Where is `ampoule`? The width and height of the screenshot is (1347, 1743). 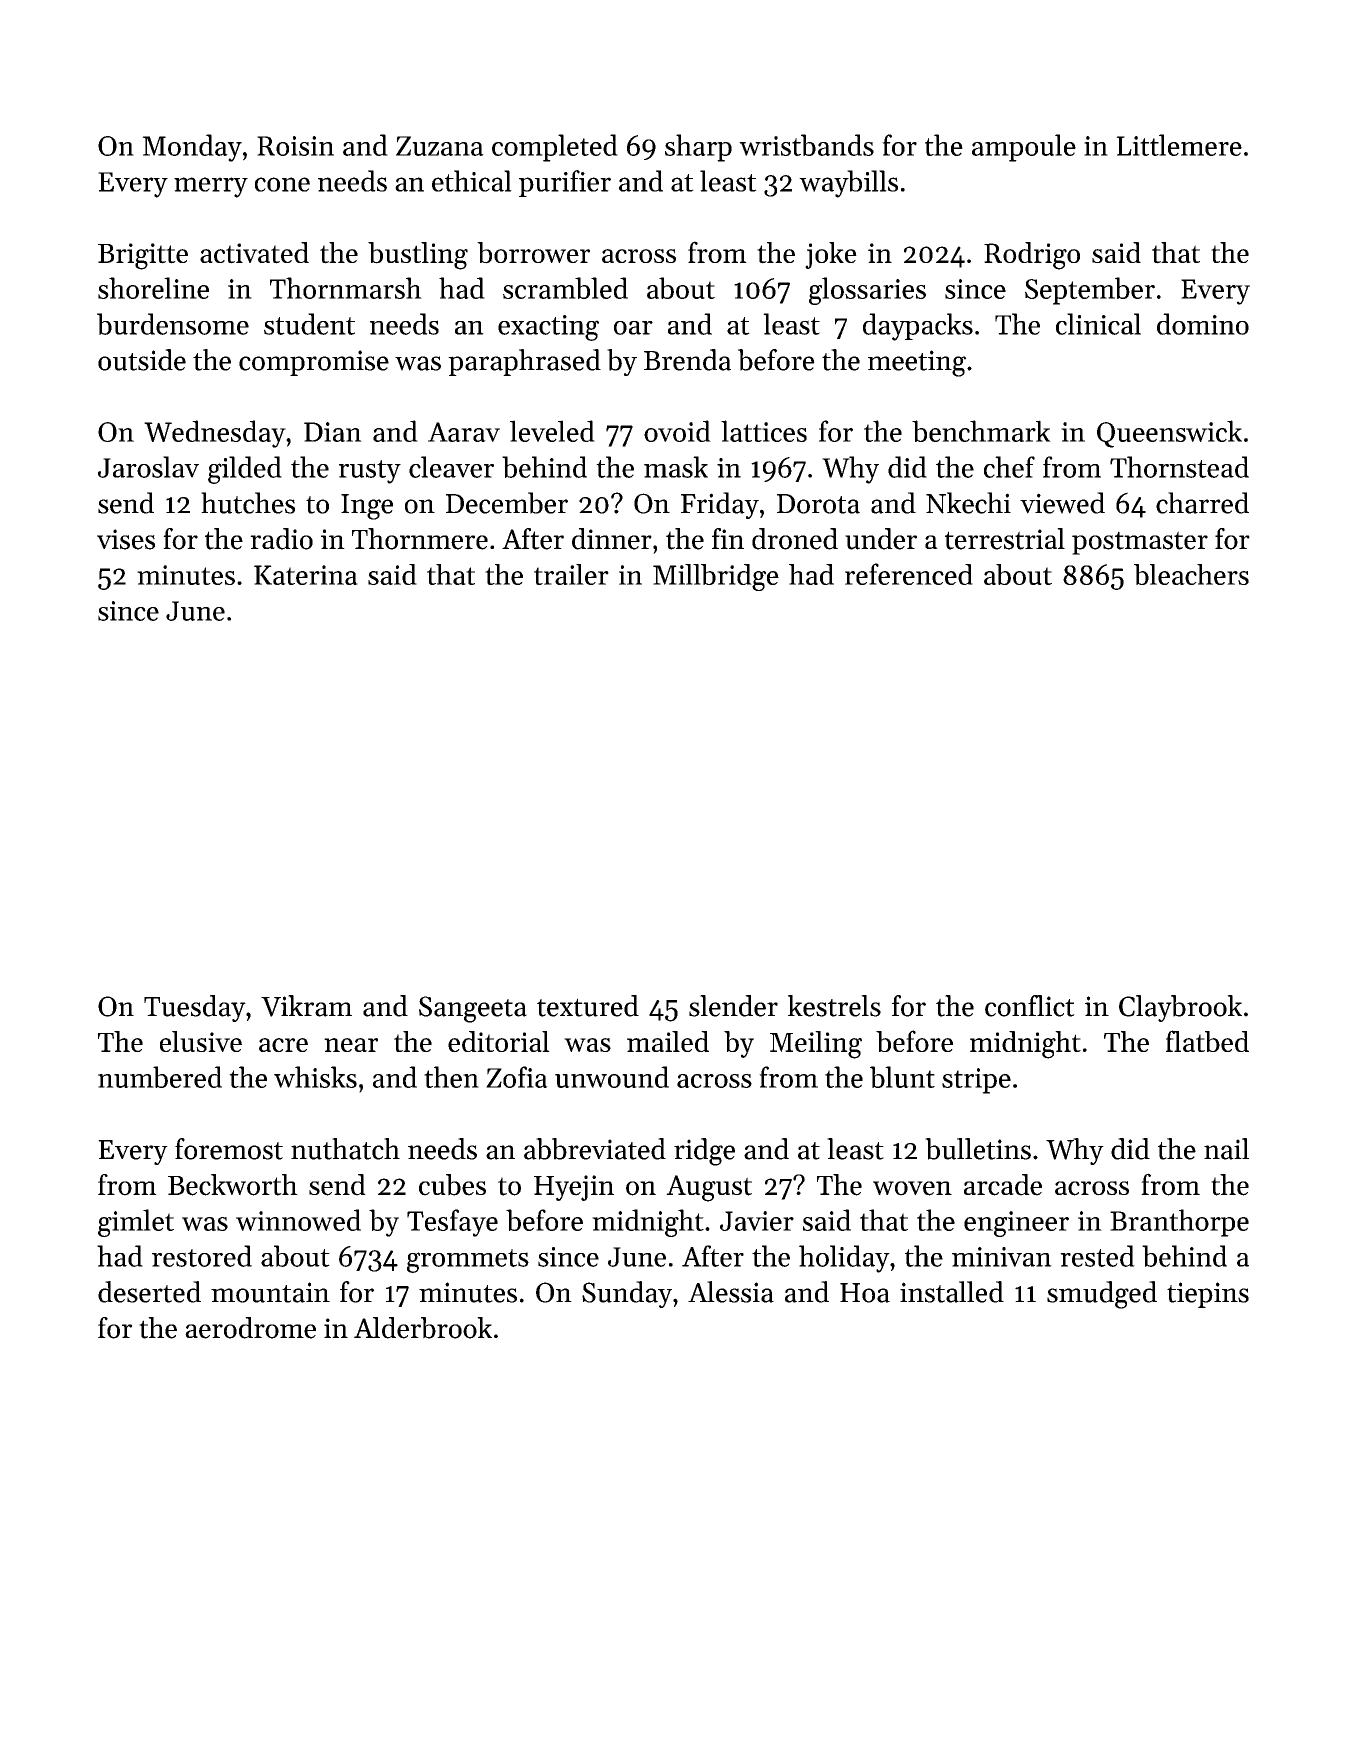 ampoule is located at coordinates (1024, 148).
